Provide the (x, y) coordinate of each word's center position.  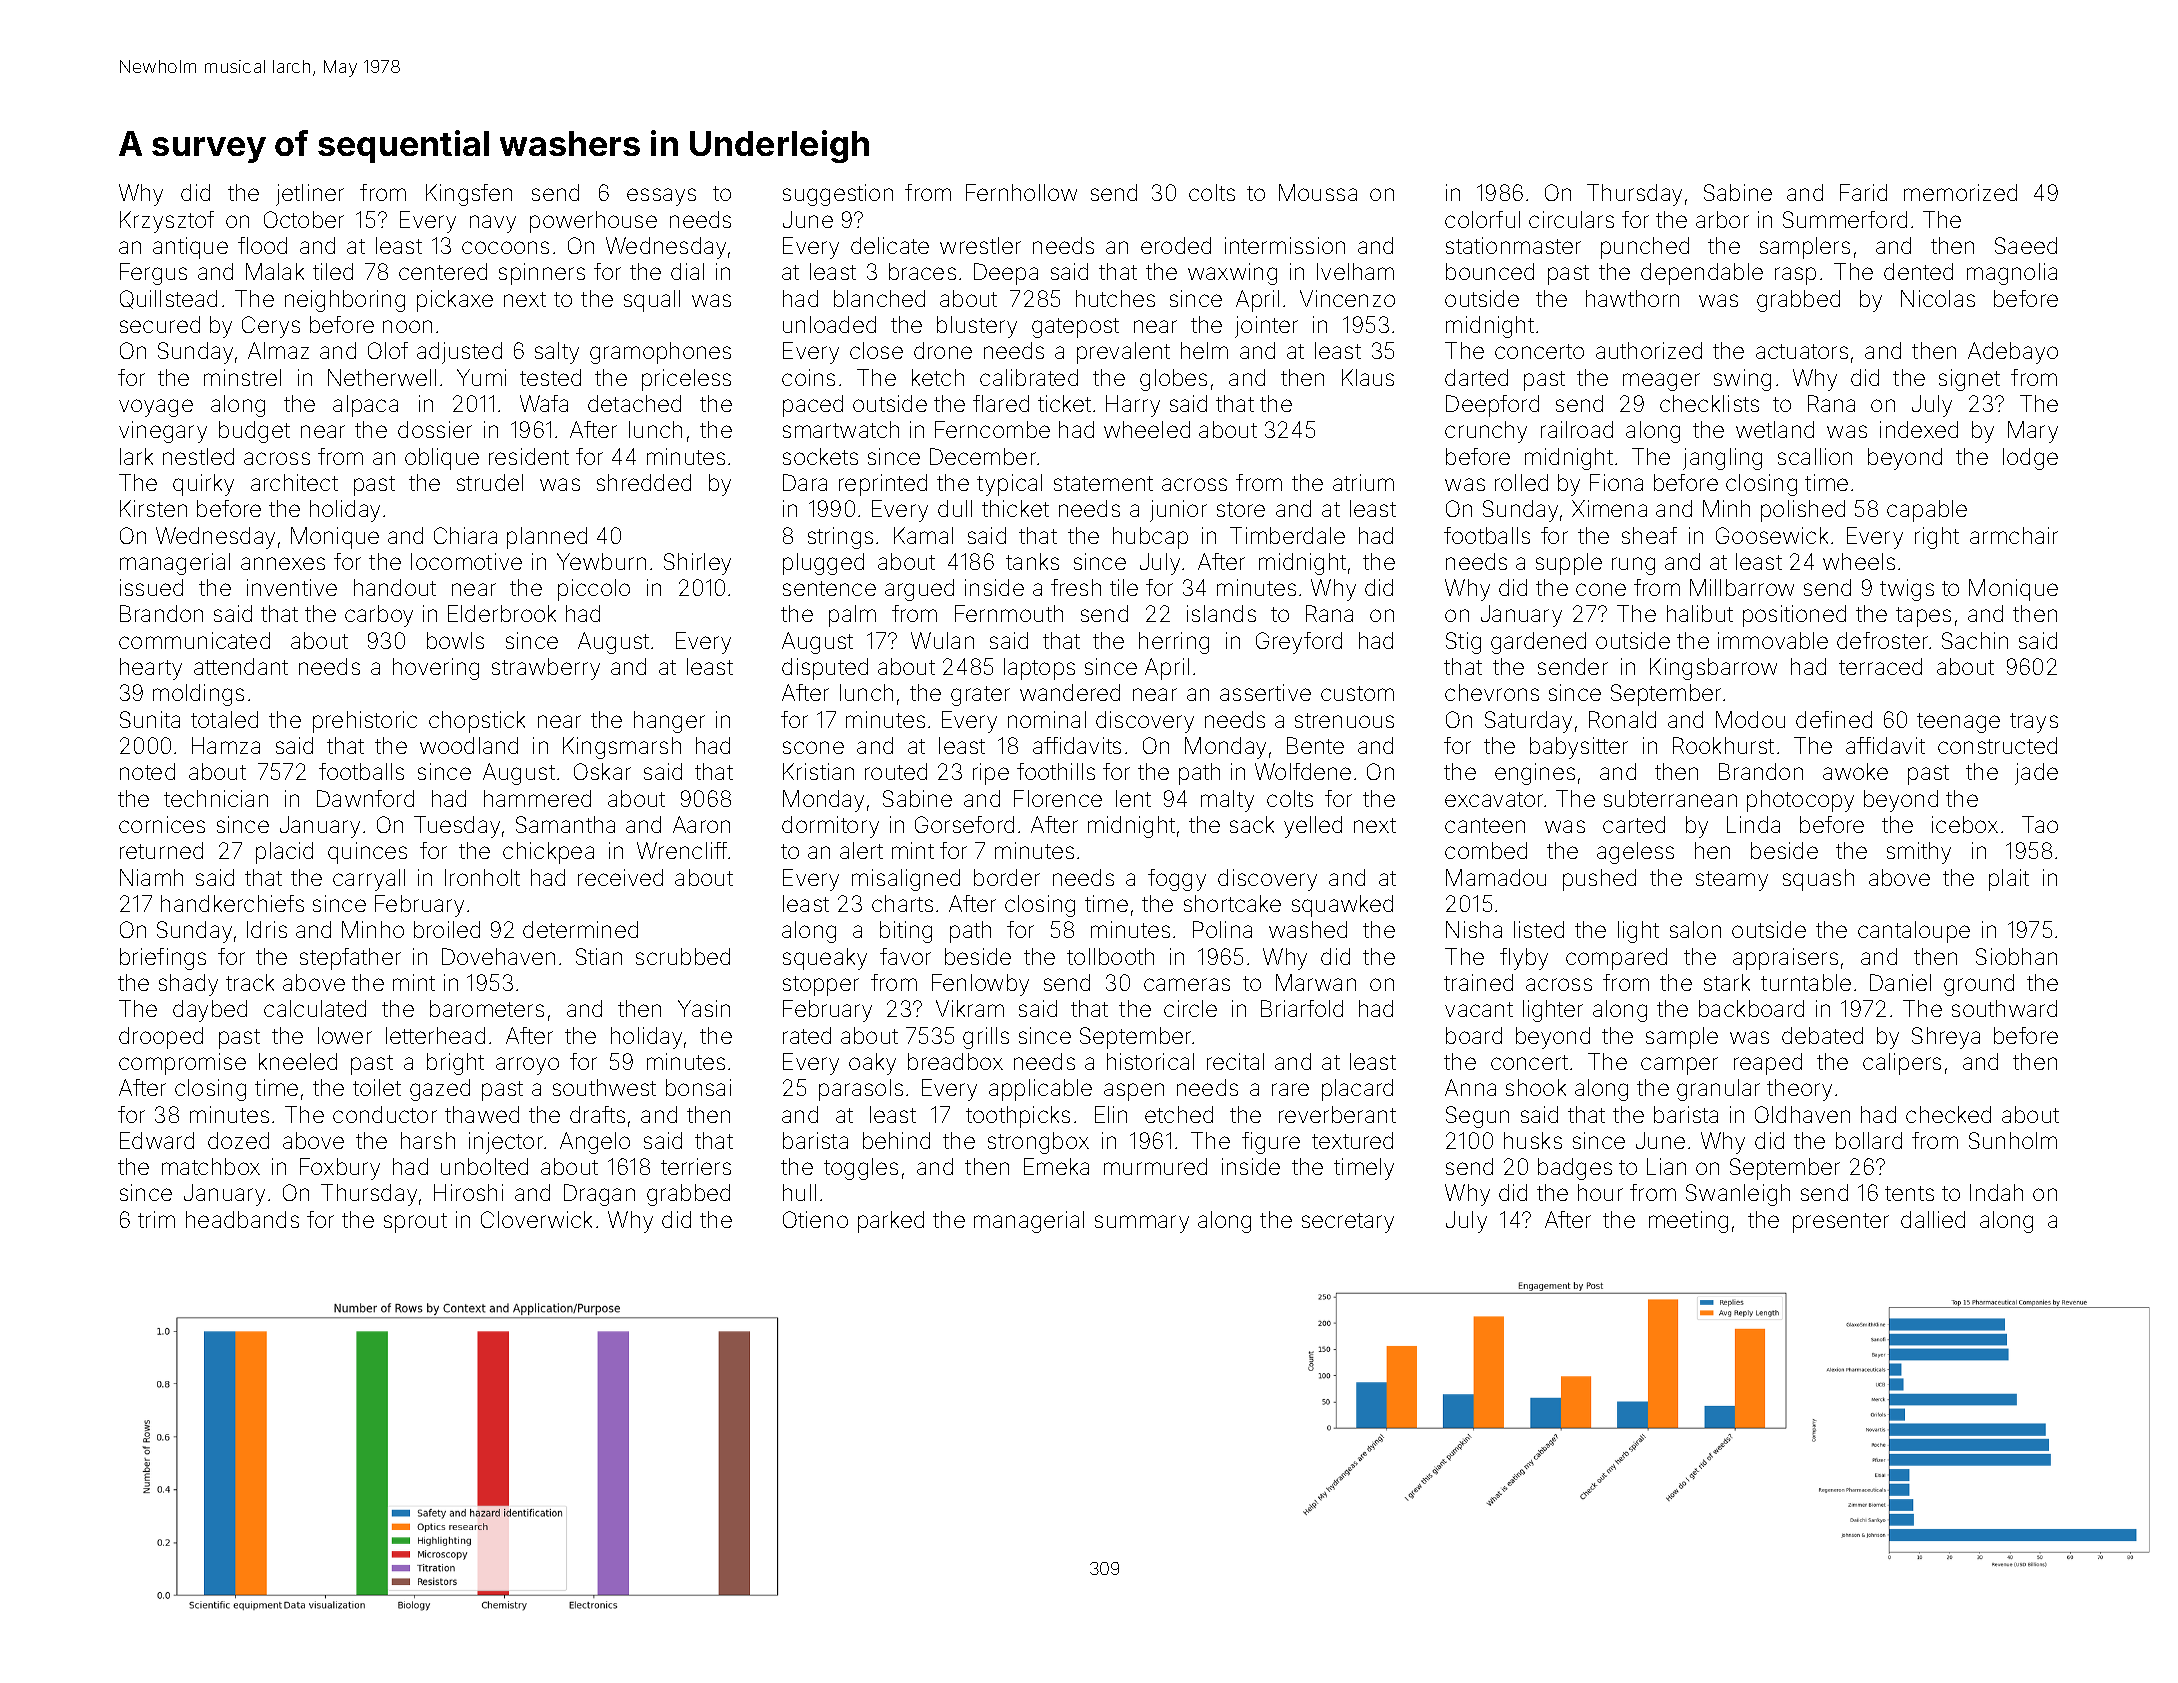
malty (1227, 801)
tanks (1032, 561)
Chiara (465, 535)
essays (661, 197)
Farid (1863, 192)
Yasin (704, 1008)
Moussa (1318, 192)
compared (1616, 959)
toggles (861, 1169)
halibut (1700, 613)
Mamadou (1496, 877)
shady (188, 985)
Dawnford (365, 798)
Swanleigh (1738, 1195)
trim (156, 1219)
